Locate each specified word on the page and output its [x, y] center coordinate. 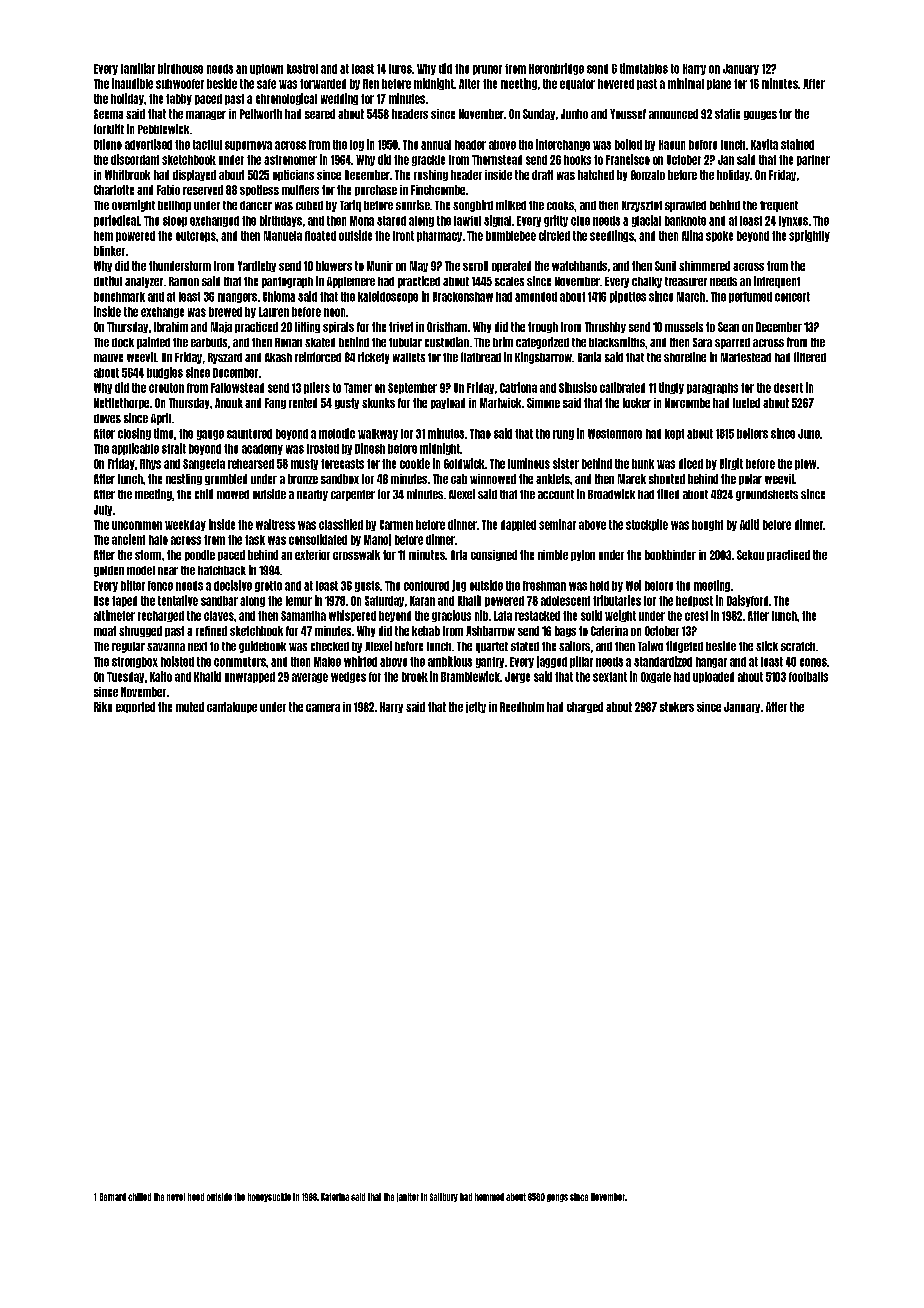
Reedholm [522, 707]
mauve [108, 358]
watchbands [579, 266]
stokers [677, 707]
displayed [194, 175]
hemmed [489, 1197]
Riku [103, 707]
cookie [415, 463]
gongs [557, 1198]
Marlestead [746, 357]
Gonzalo [648, 175]
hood [196, 1197]
